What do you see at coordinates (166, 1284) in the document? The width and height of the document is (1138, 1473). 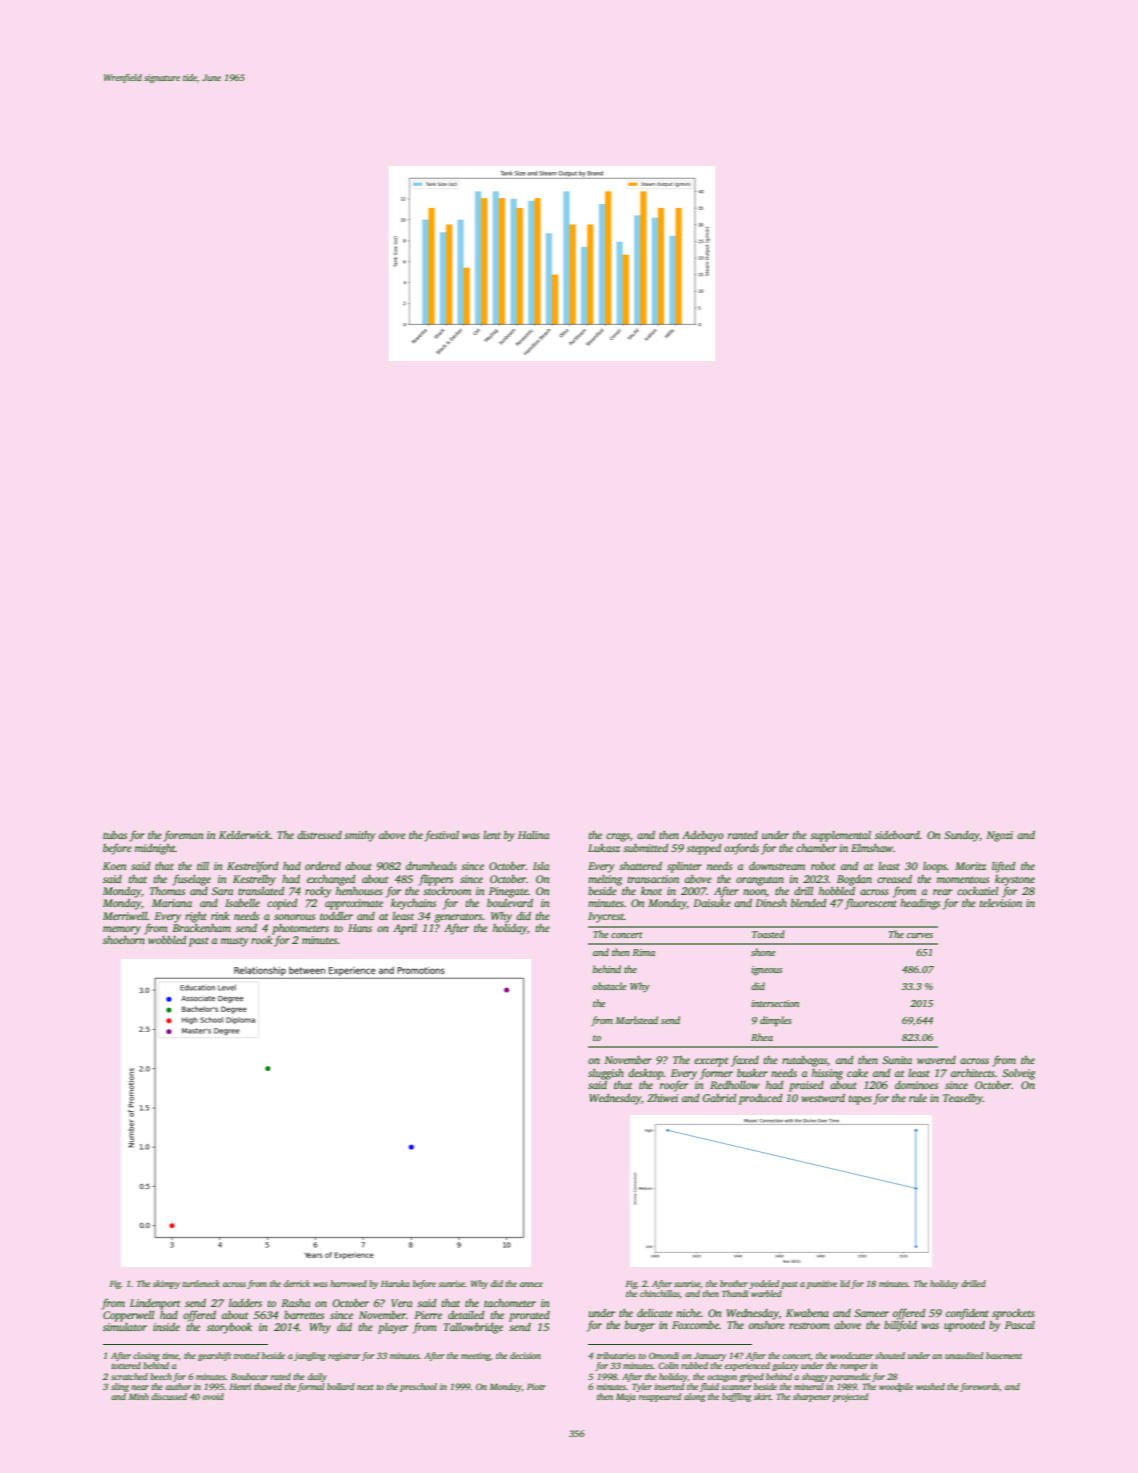 I see `skimpy` at bounding box center [166, 1284].
